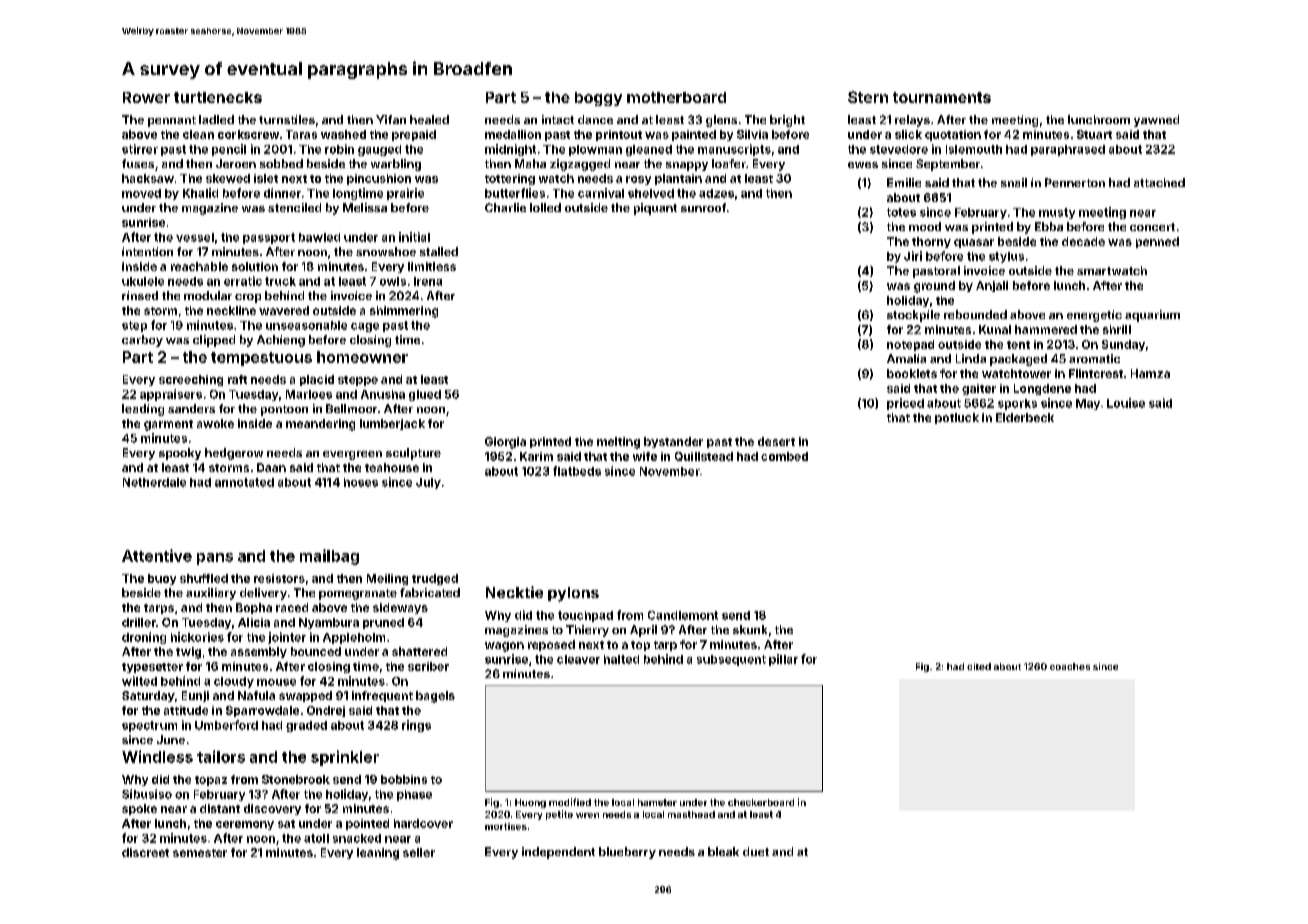  Describe the element at coordinates (913, 256) in the screenshot. I see `Jiri` at that location.
